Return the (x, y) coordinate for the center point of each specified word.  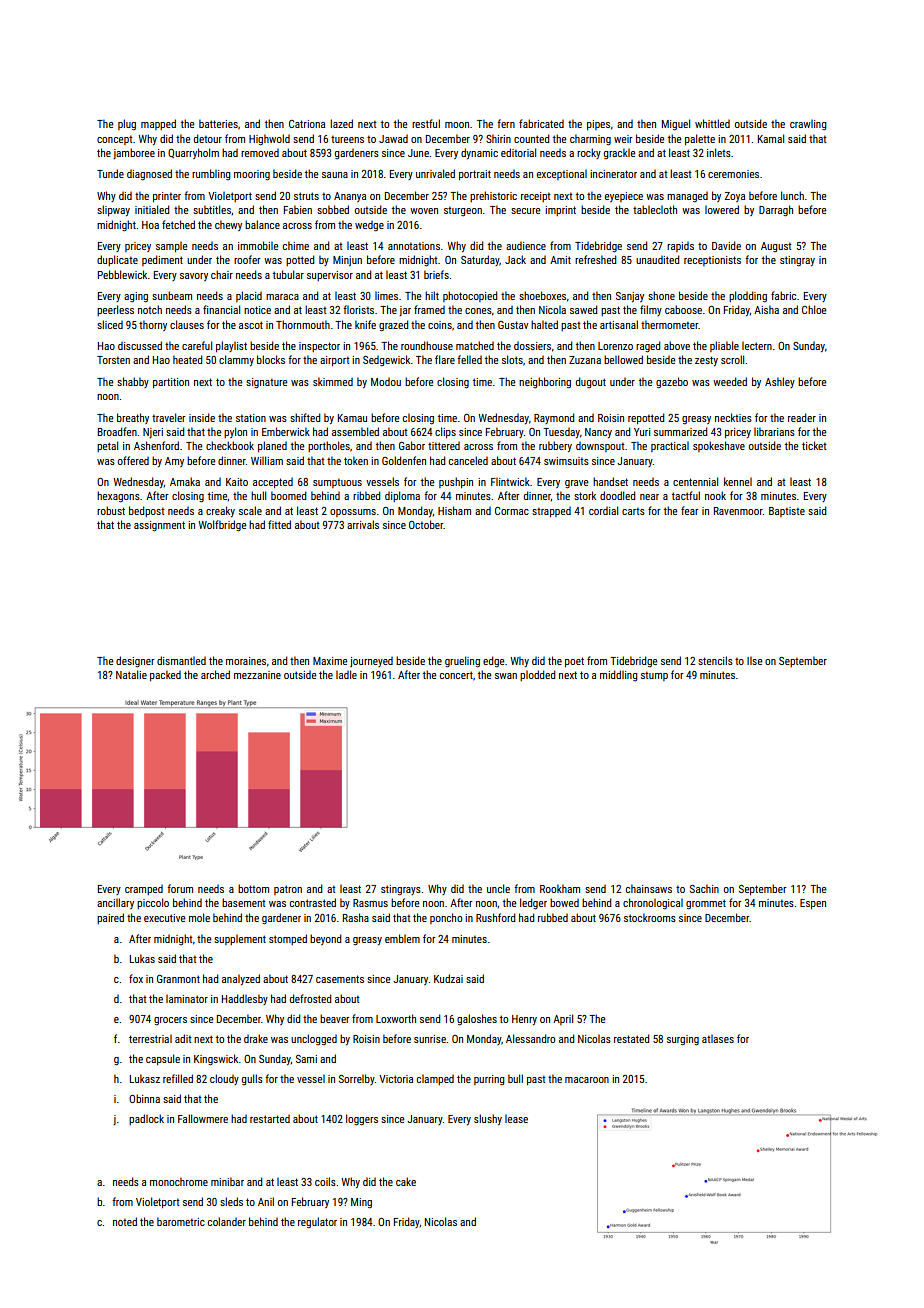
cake (406, 1181)
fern (506, 123)
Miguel (676, 125)
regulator (317, 1223)
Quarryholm (193, 153)
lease (516, 1118)
